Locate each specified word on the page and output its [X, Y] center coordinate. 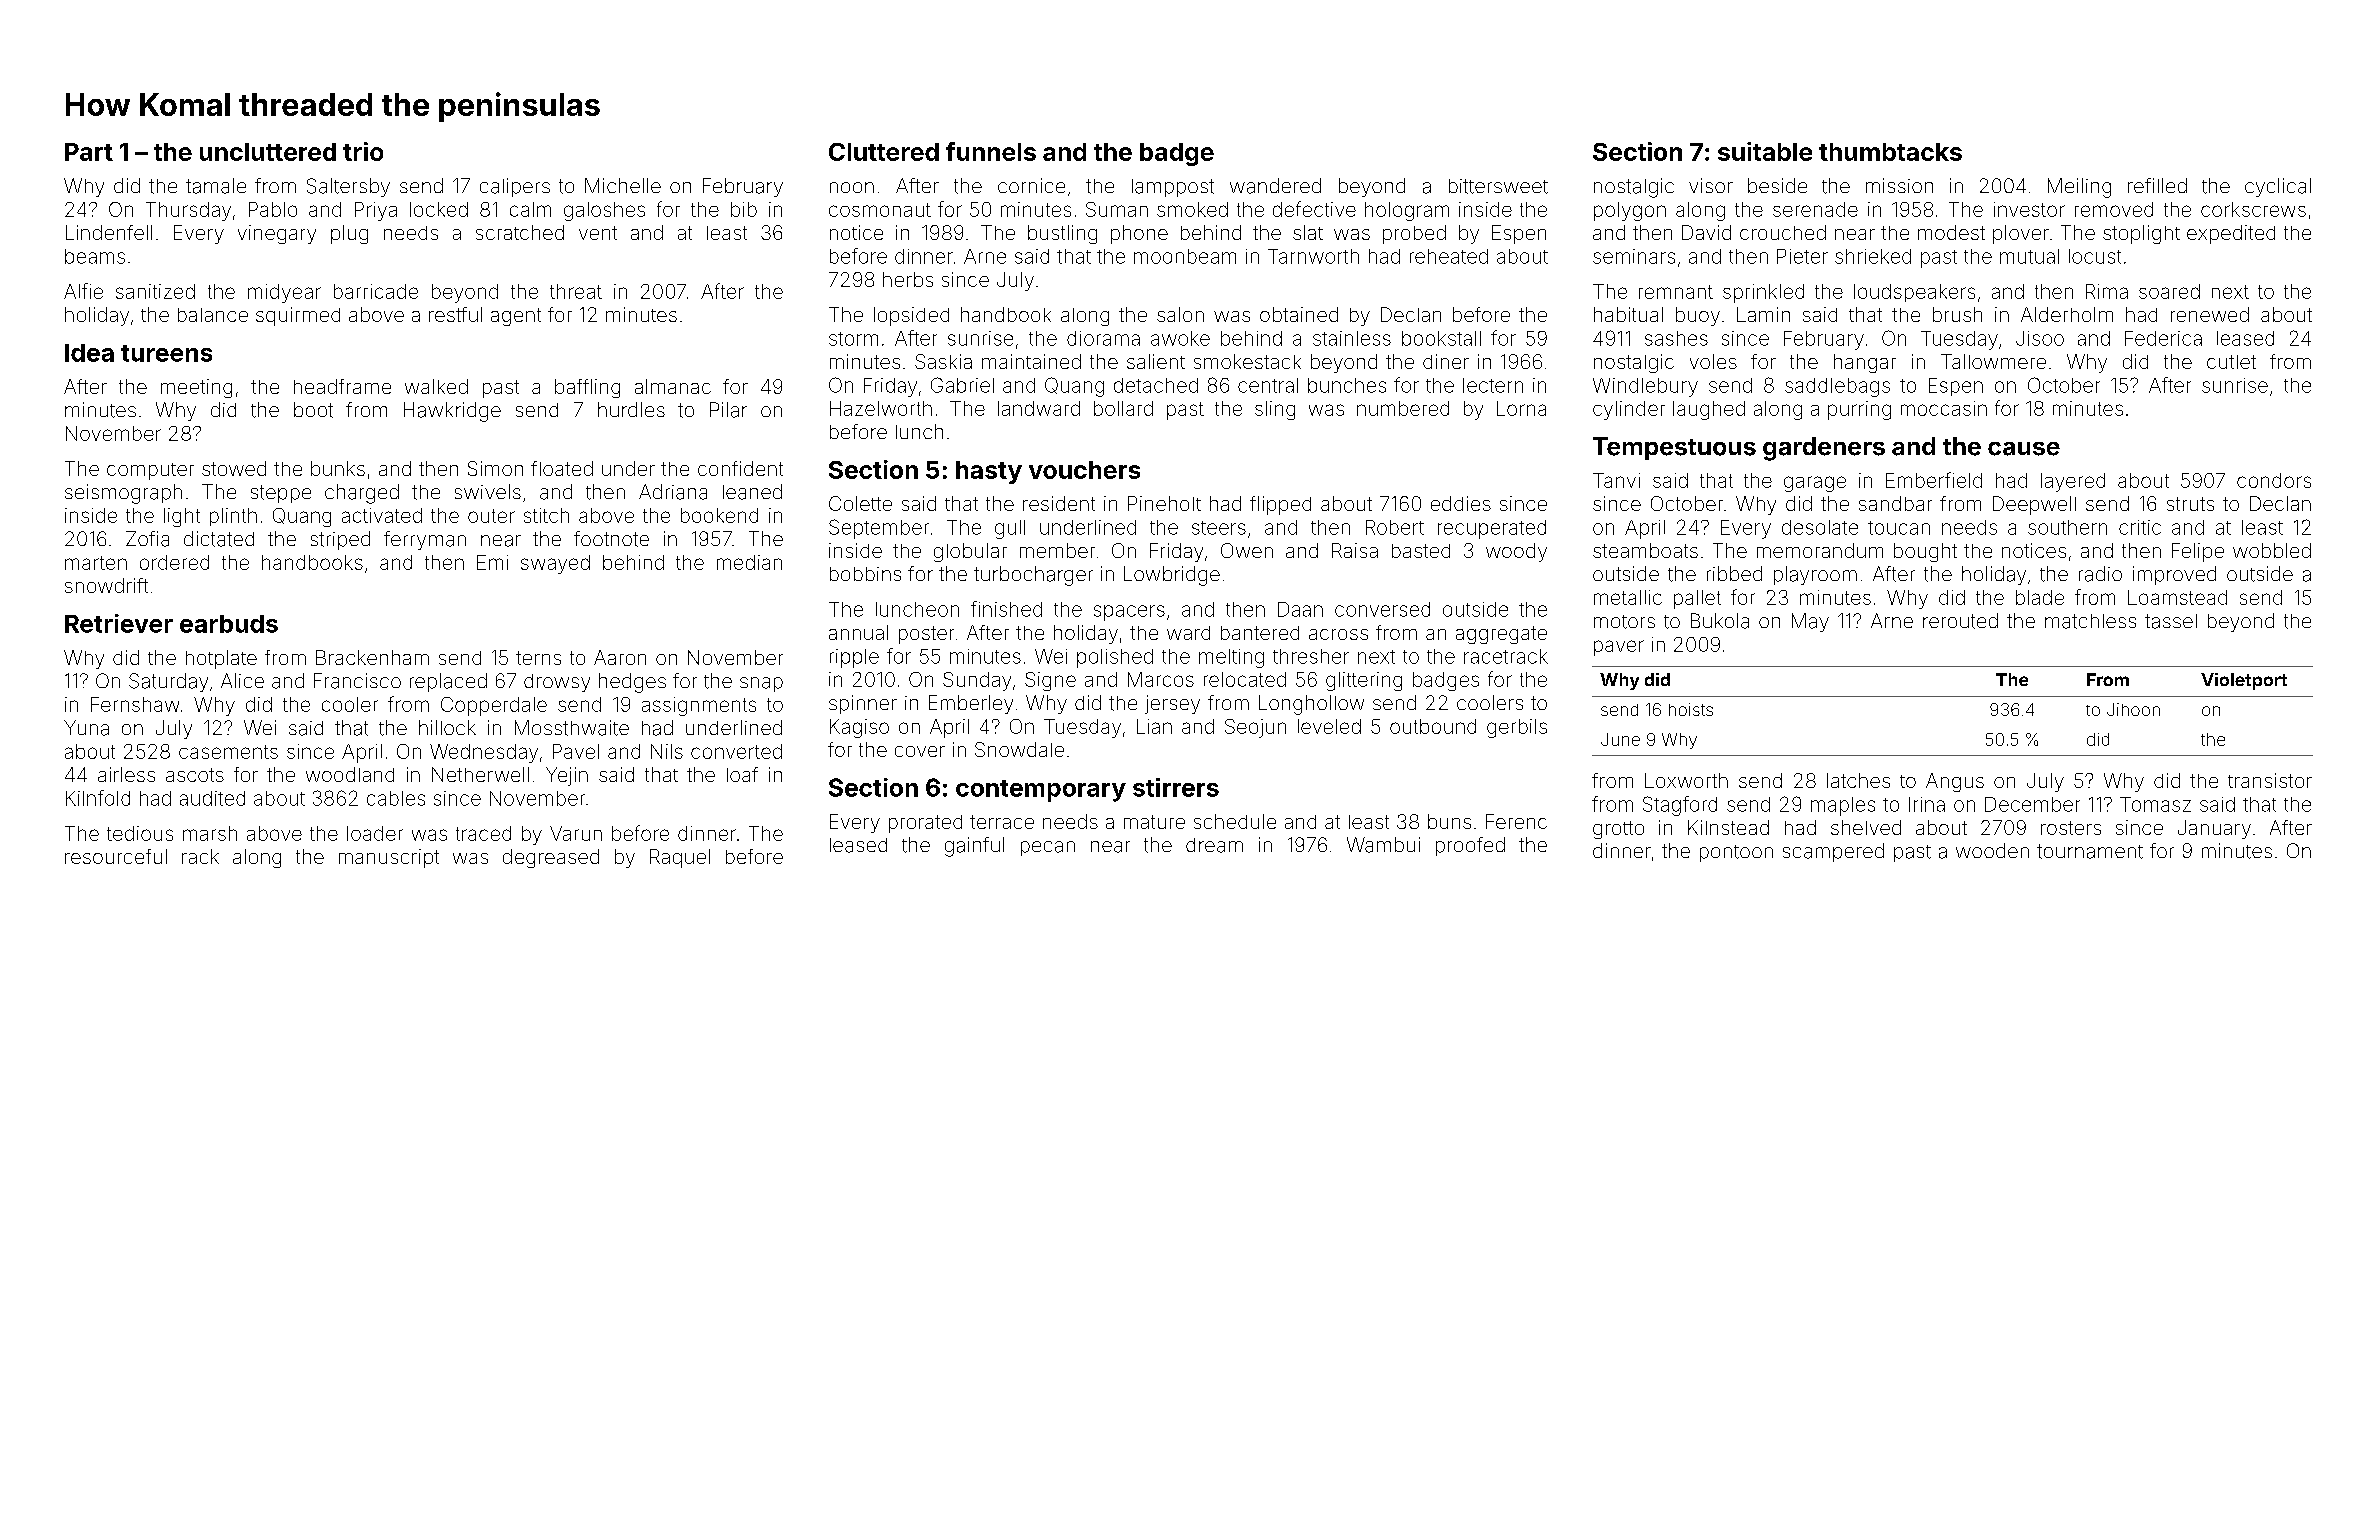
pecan [1048, 848]
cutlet [2231, 362]
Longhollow [1311, 705]
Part [89, 152]
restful [455, 314]
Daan [1300, 609]
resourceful [116, 856]
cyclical [2278, 187]
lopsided [911, 316]
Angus [1955, 782]
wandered [1275, 186]
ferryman [425, 540]
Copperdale [494, 706]
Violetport [2244, 681]
